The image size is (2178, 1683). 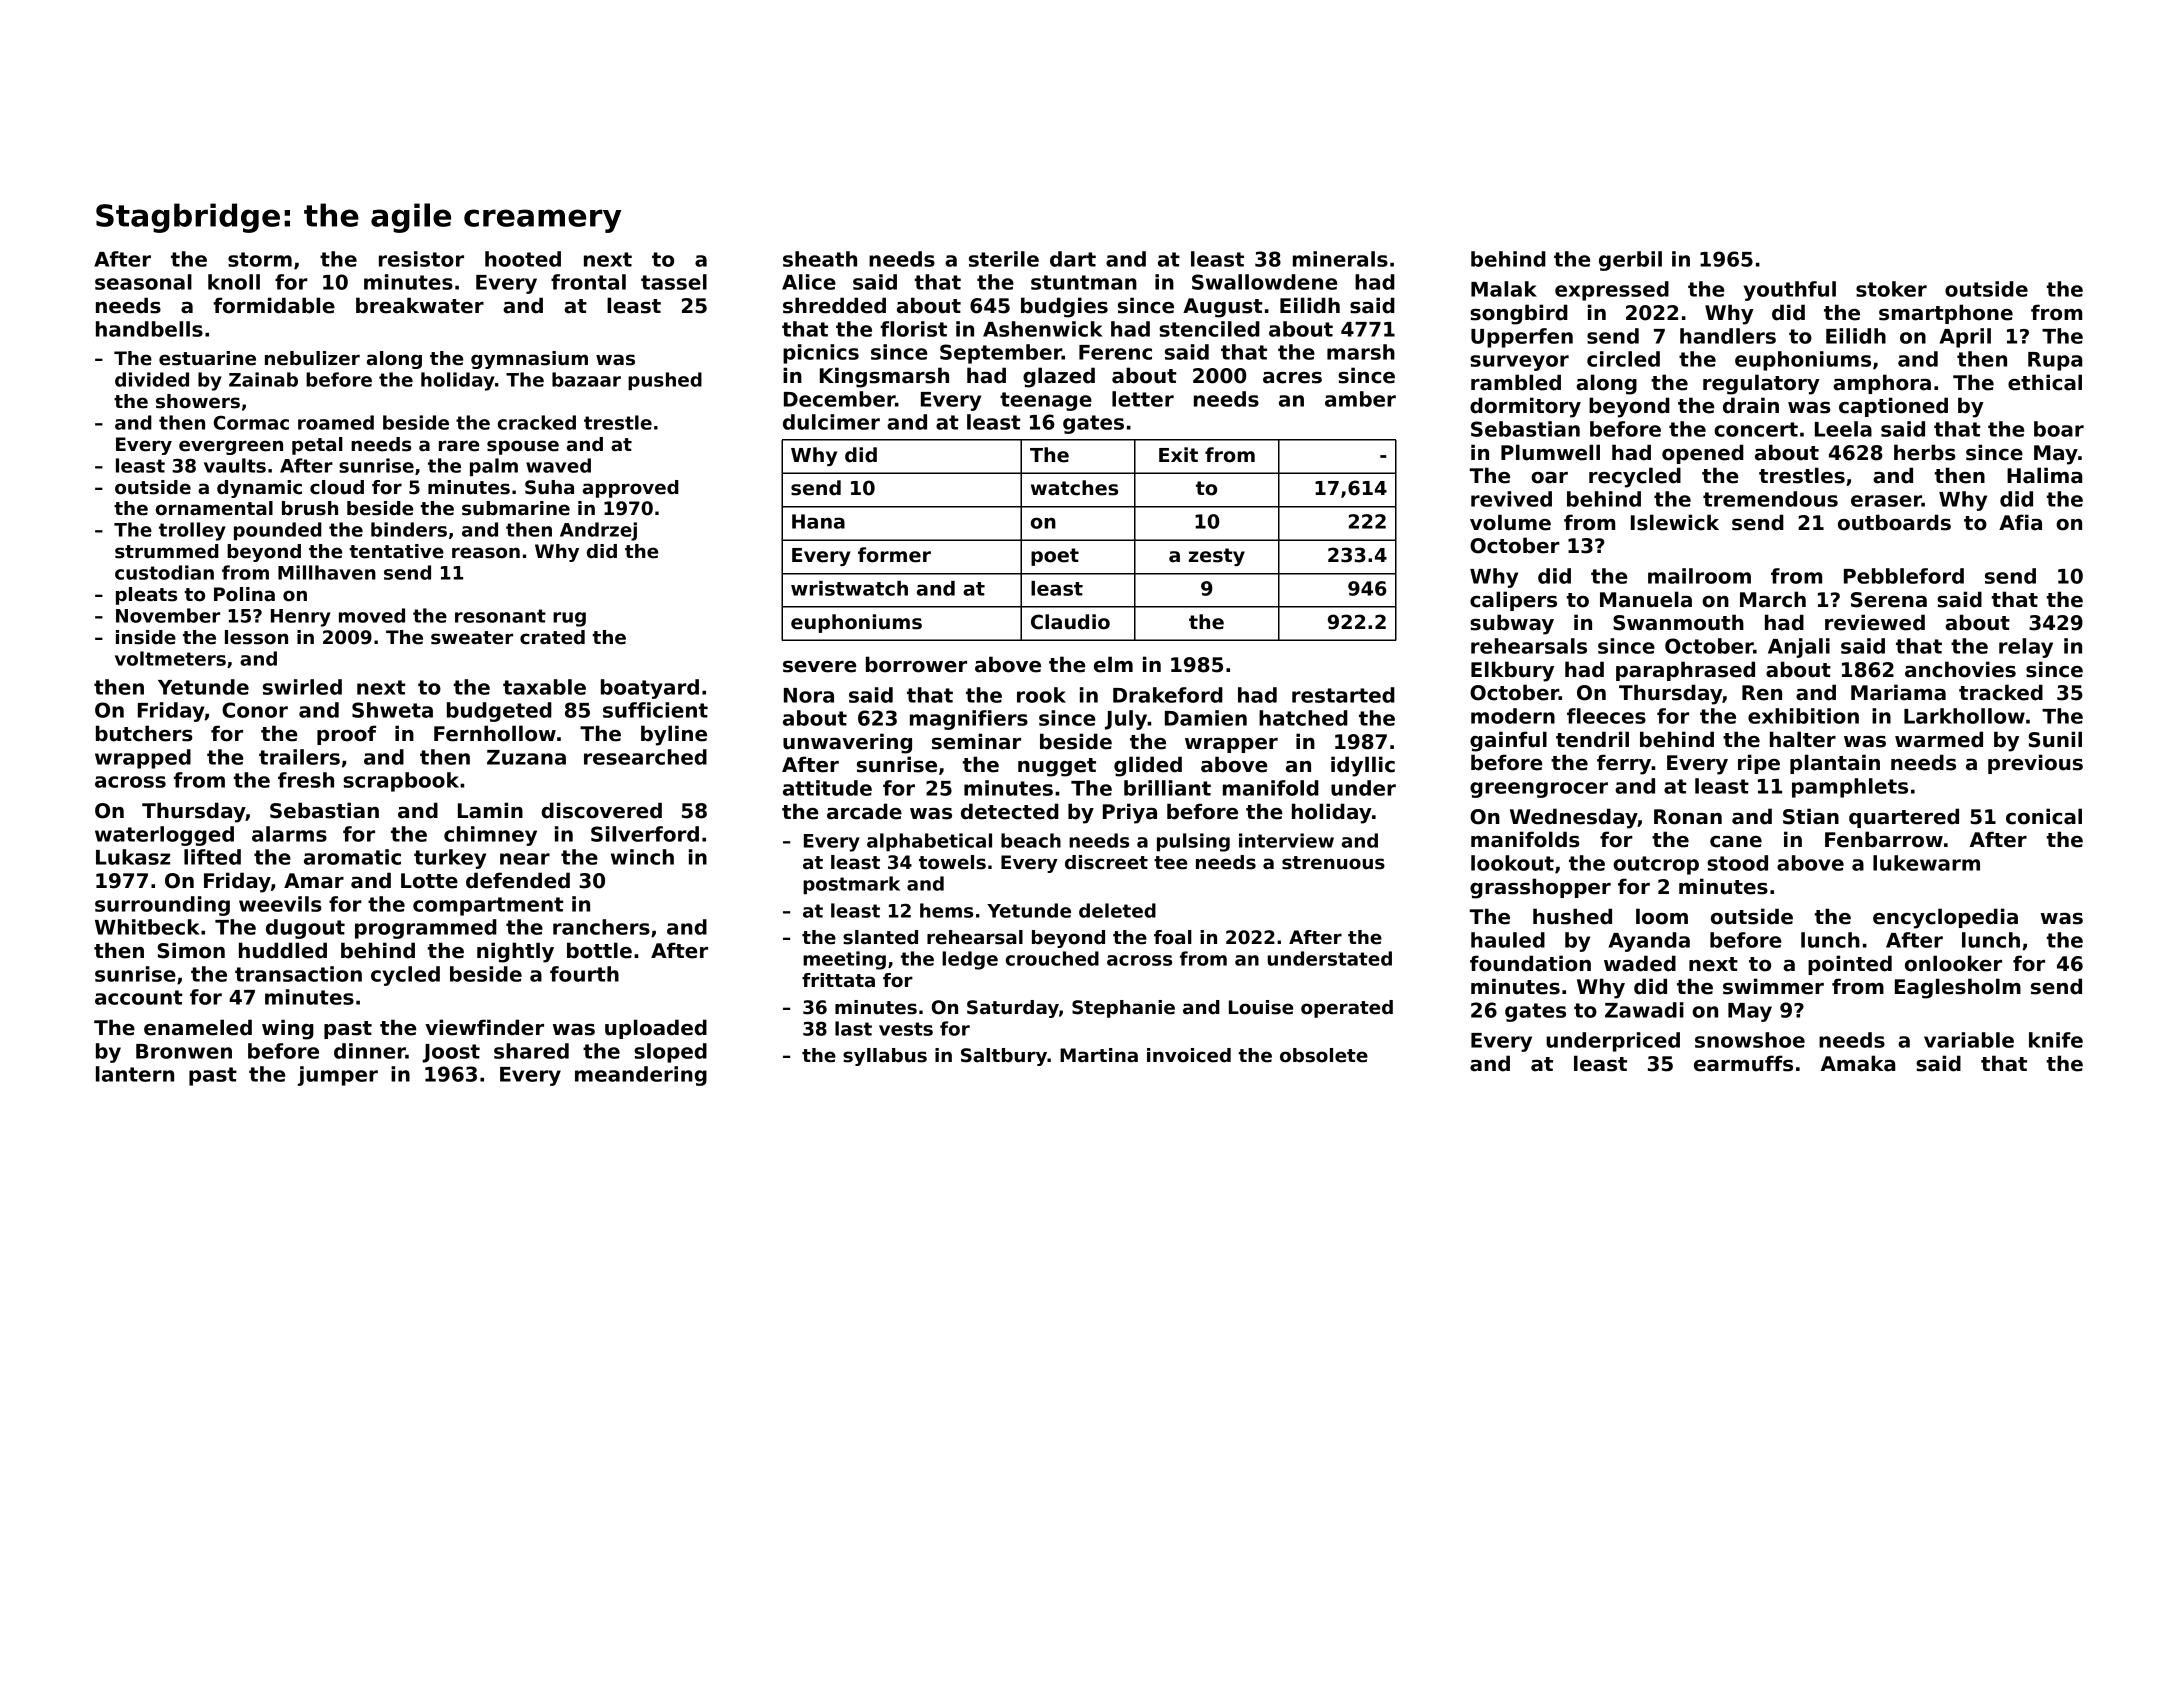 What do you see at coordinates (1946, 314) in the document?
I see `smartphone` at bounding box center [1946, 314].
